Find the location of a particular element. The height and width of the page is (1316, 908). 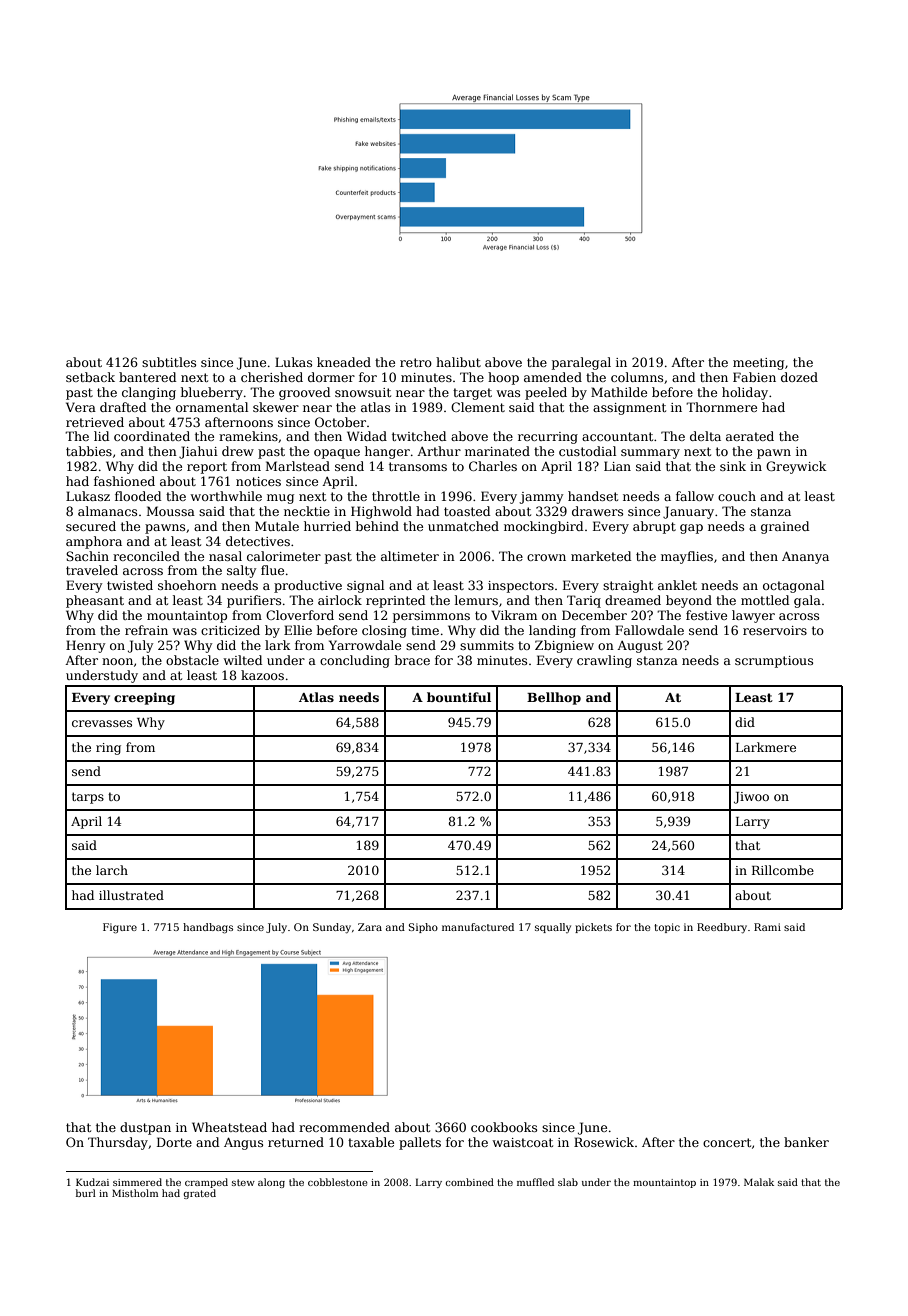

unmatched is located at coordinates (463, 526).
